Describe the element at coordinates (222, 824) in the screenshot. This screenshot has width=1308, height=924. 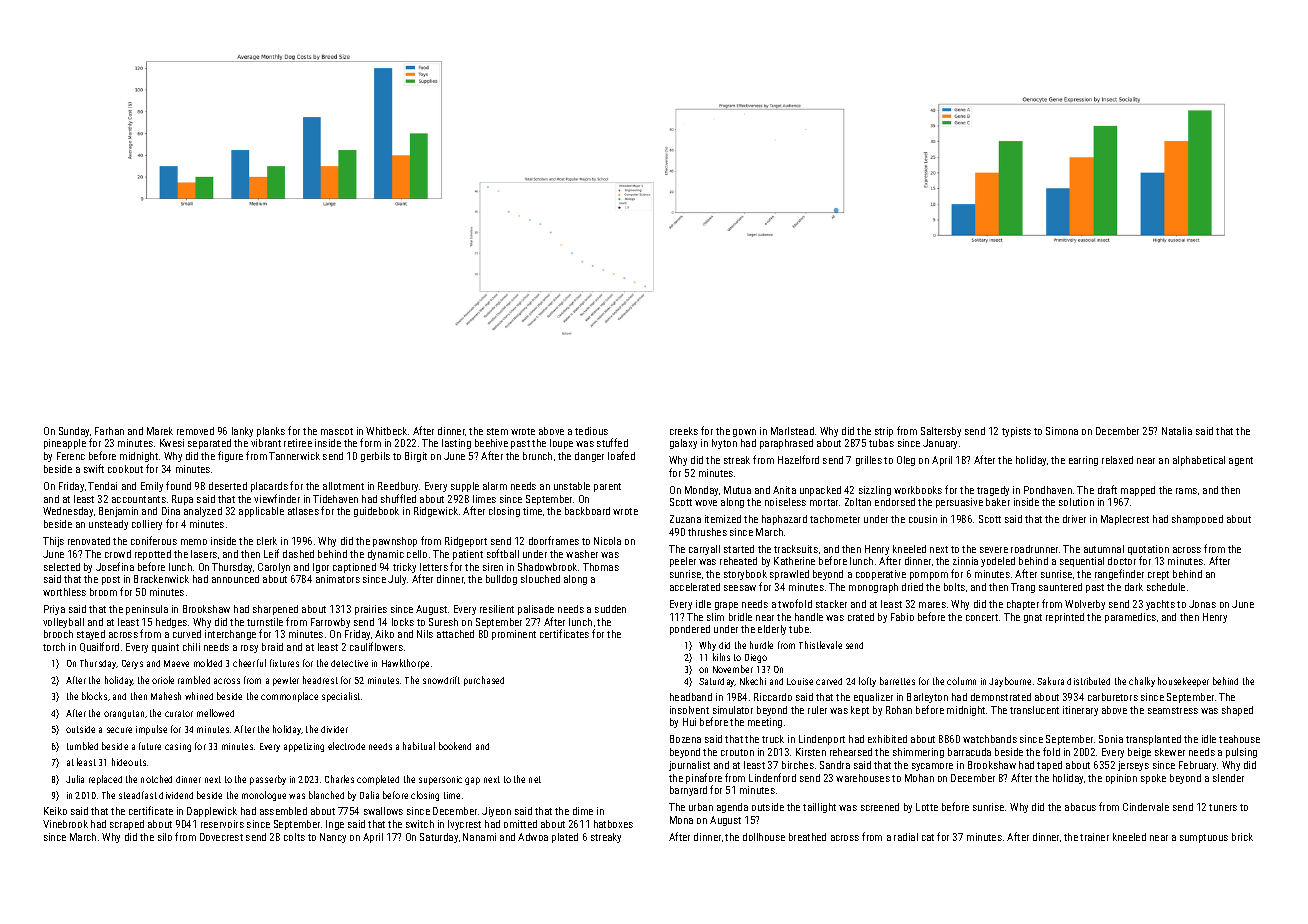
I see `reservoirs` at that location.
